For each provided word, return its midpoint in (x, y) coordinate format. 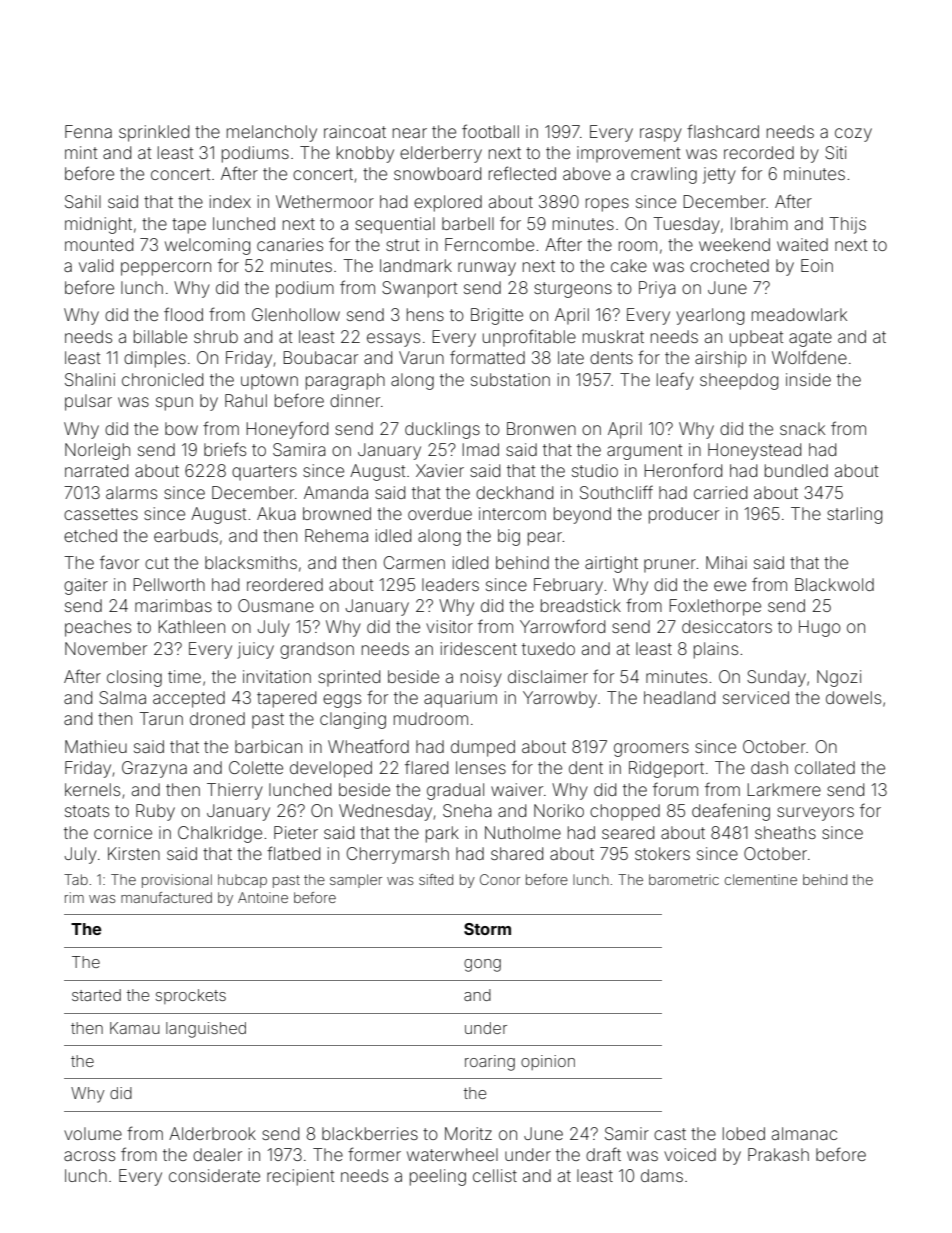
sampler (356, 881)
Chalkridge (220, 834)
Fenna (88, 131)
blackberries (370, 1133)
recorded (759, 152)
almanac (804, 1133)
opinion (548, 1062)
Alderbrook (212, 1133)
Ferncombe (489, 244)
